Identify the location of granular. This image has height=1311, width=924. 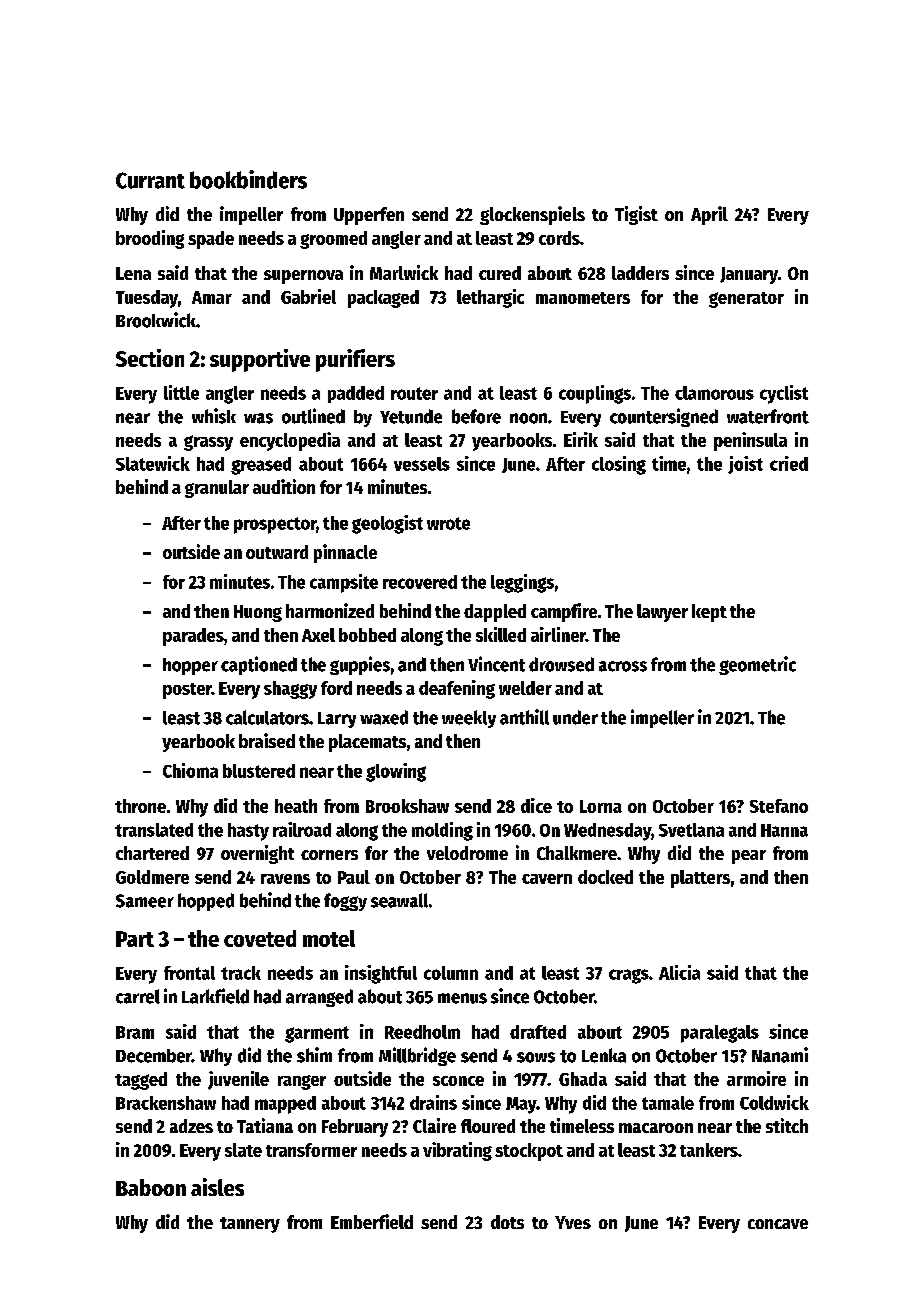
(217, 489).
